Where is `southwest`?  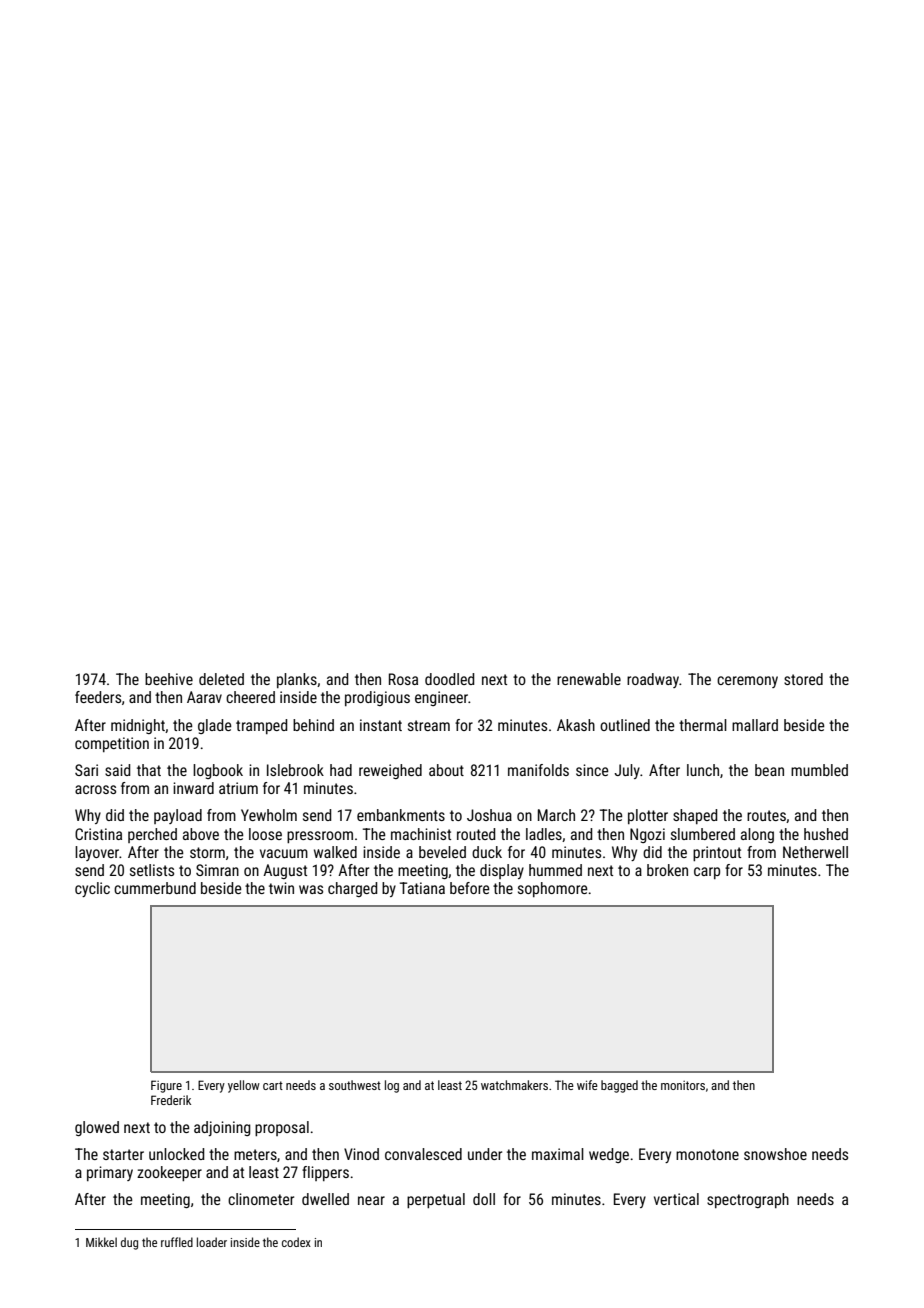
southwest is located at coordinates (355, 1085).
